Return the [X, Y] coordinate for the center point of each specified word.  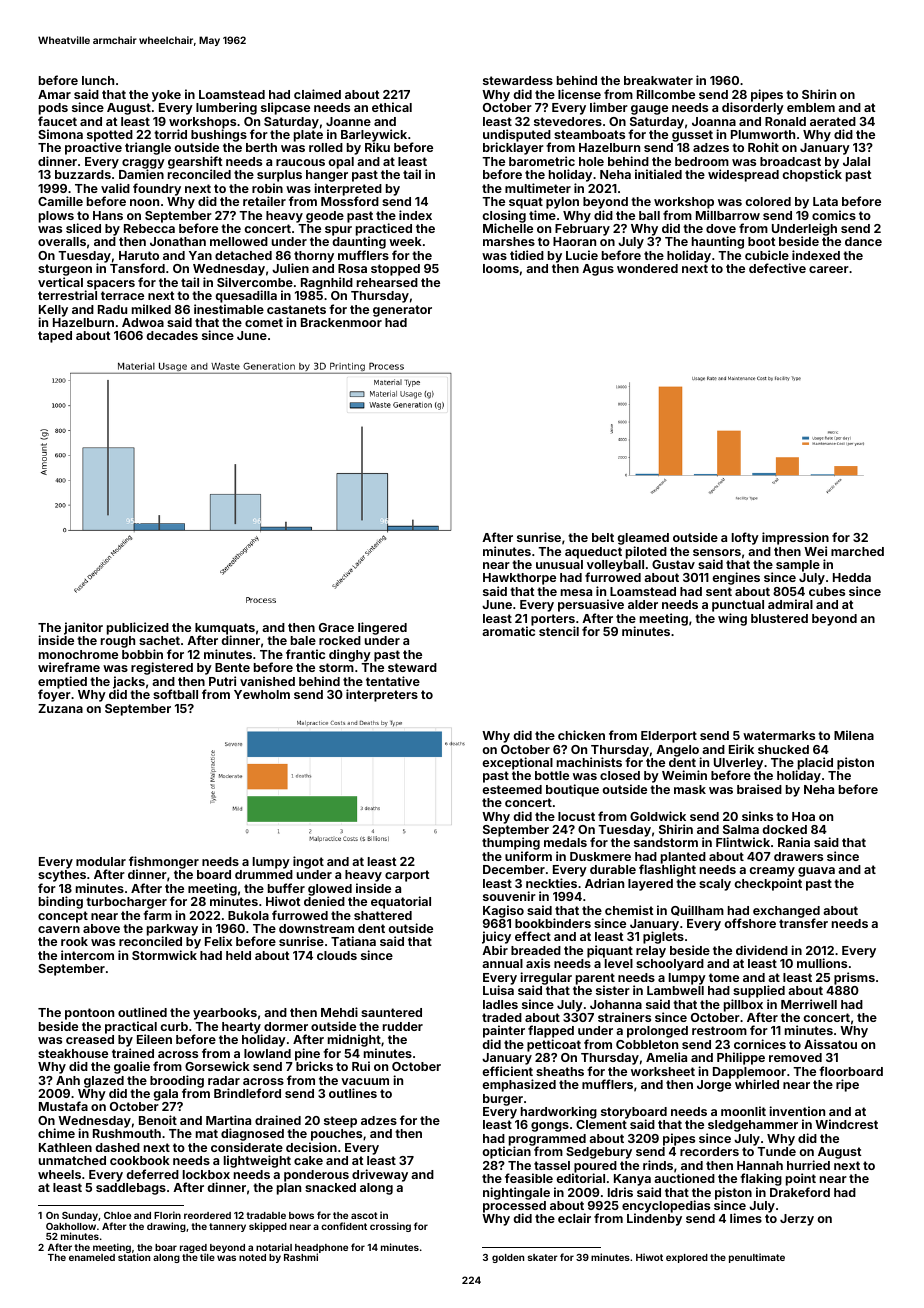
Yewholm [262, 694]
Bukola [248, 915]
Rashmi [301, 1257]
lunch [98, 80]
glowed [330, 890]
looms [501, 268]
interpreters [382, 695]
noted [252, 1257]
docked [784, 829]
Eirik [741, 749]
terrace [122, 295]
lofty [745, 538]
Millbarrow [728, 215]
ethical [392, 107]
